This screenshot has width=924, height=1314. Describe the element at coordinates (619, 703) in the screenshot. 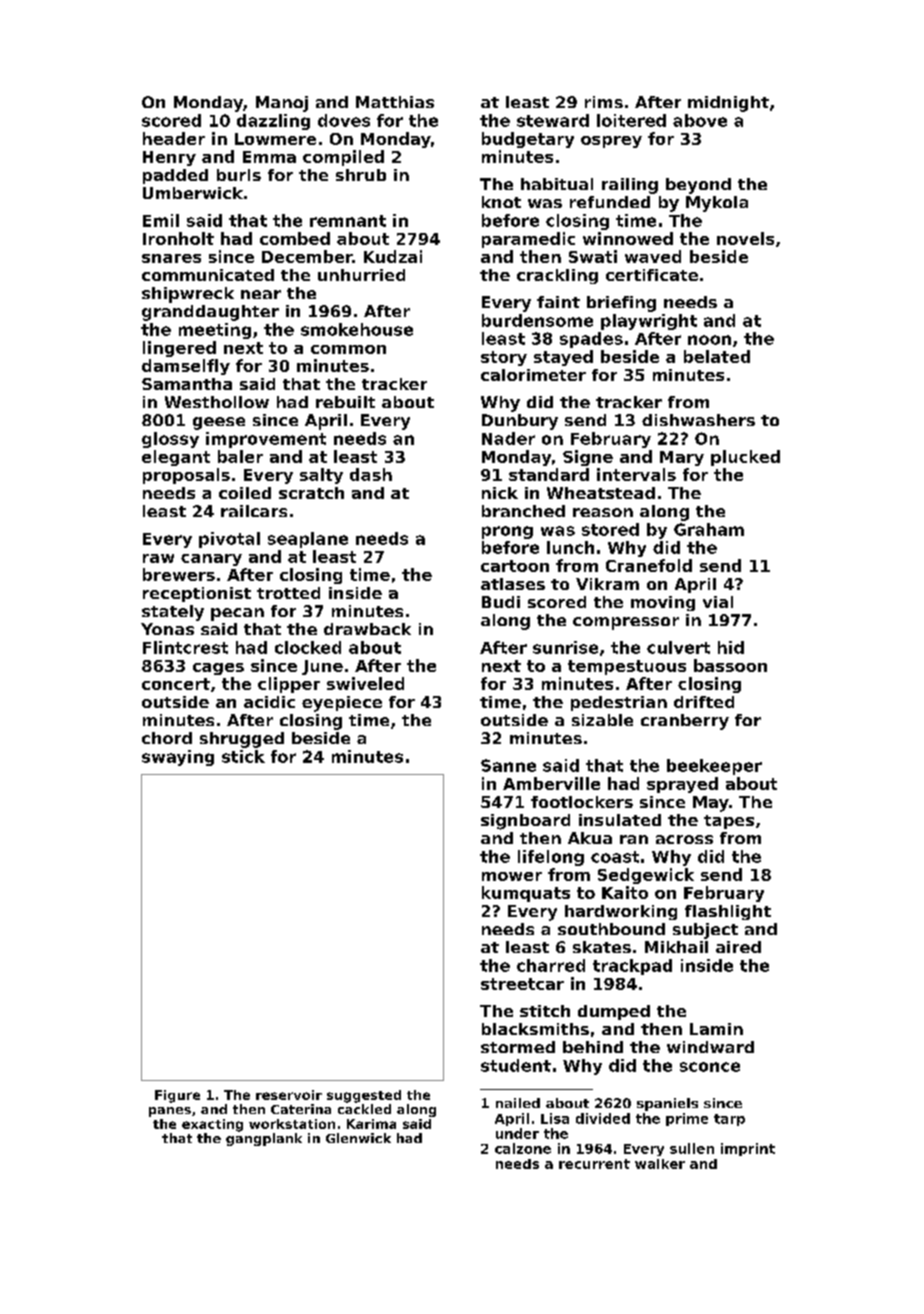

I see `pedestrian` at that location.
